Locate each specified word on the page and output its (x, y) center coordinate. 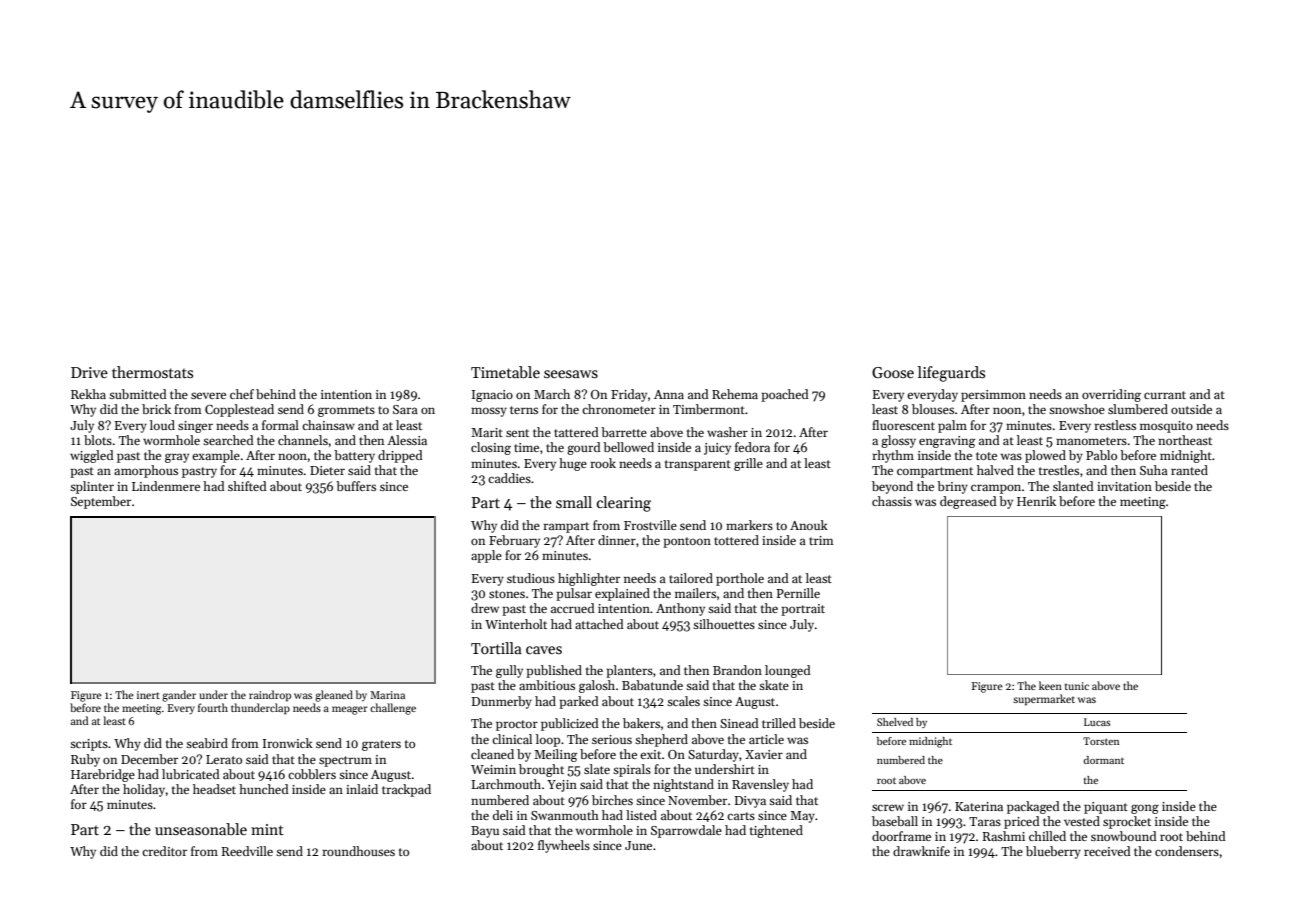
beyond (892, 487)
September (101, 502)
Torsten (1101, 741)
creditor (164, 851)
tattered (576, 432)
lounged (788, 671)
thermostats (152, 372)
